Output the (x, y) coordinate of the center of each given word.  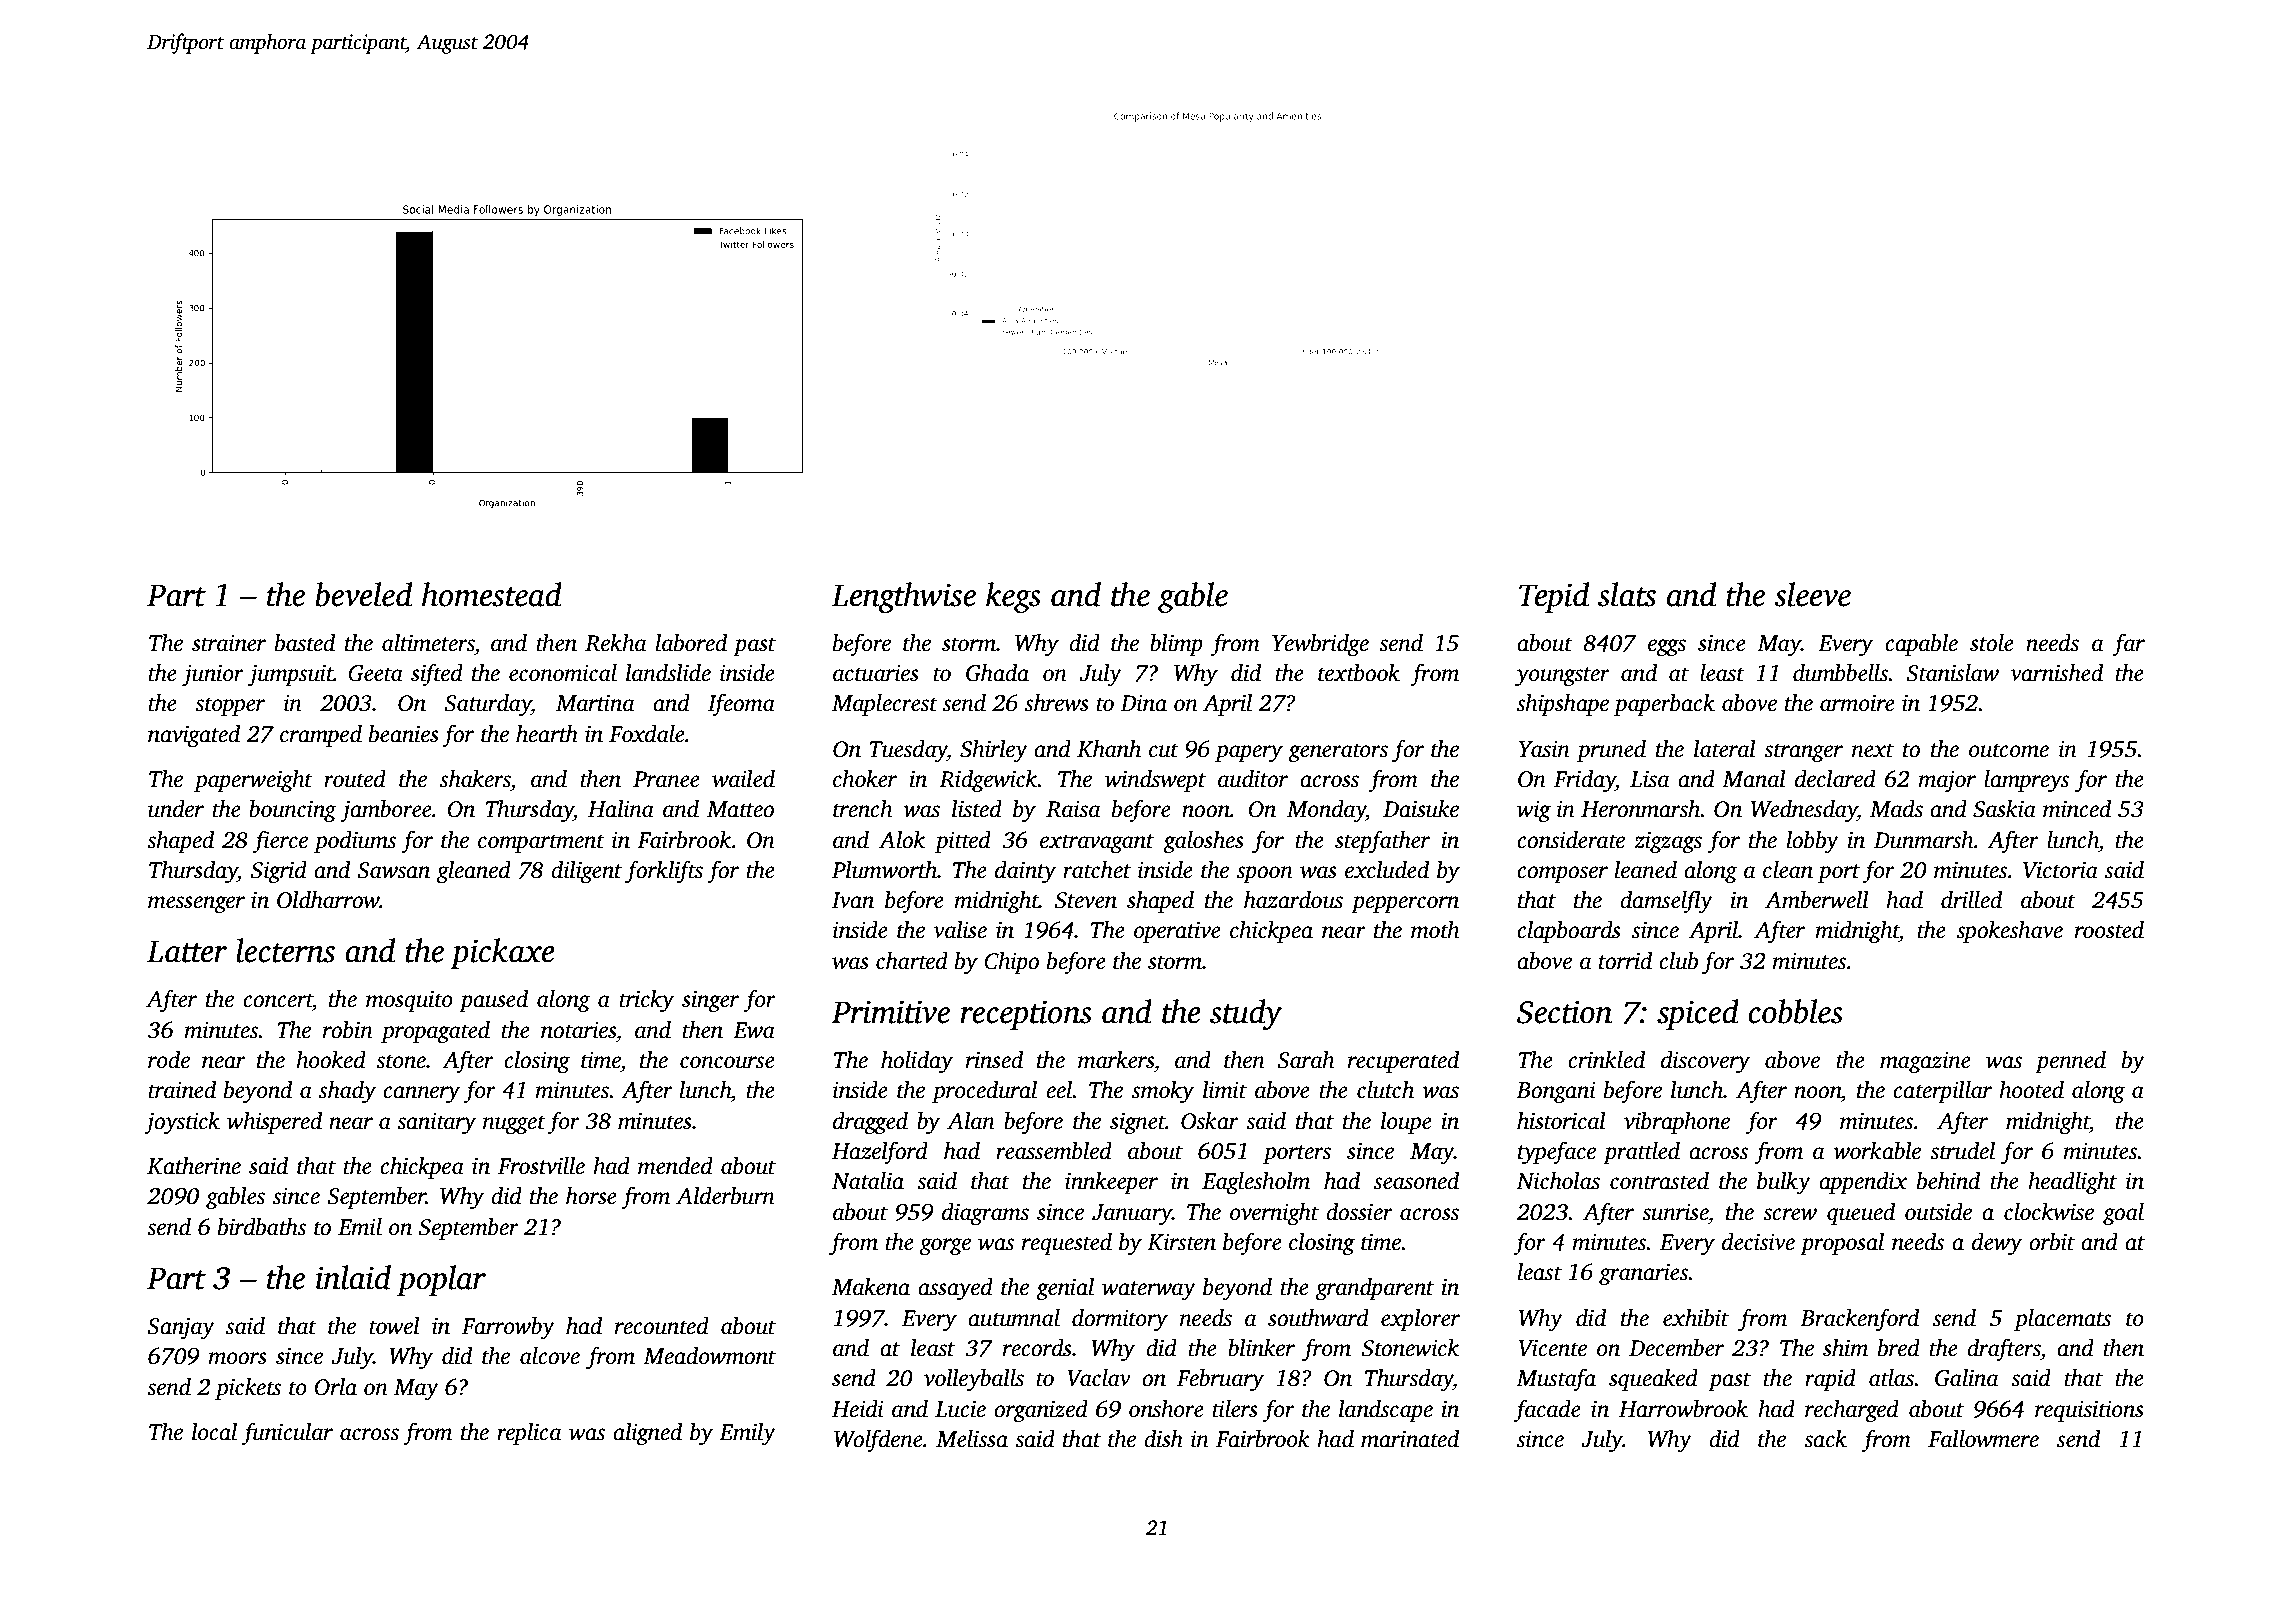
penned (2070, 1062)
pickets (248, 1389)
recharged (1852, 1411)
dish (1163, 1439)
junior (213, 675)
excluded (1387, 870)
